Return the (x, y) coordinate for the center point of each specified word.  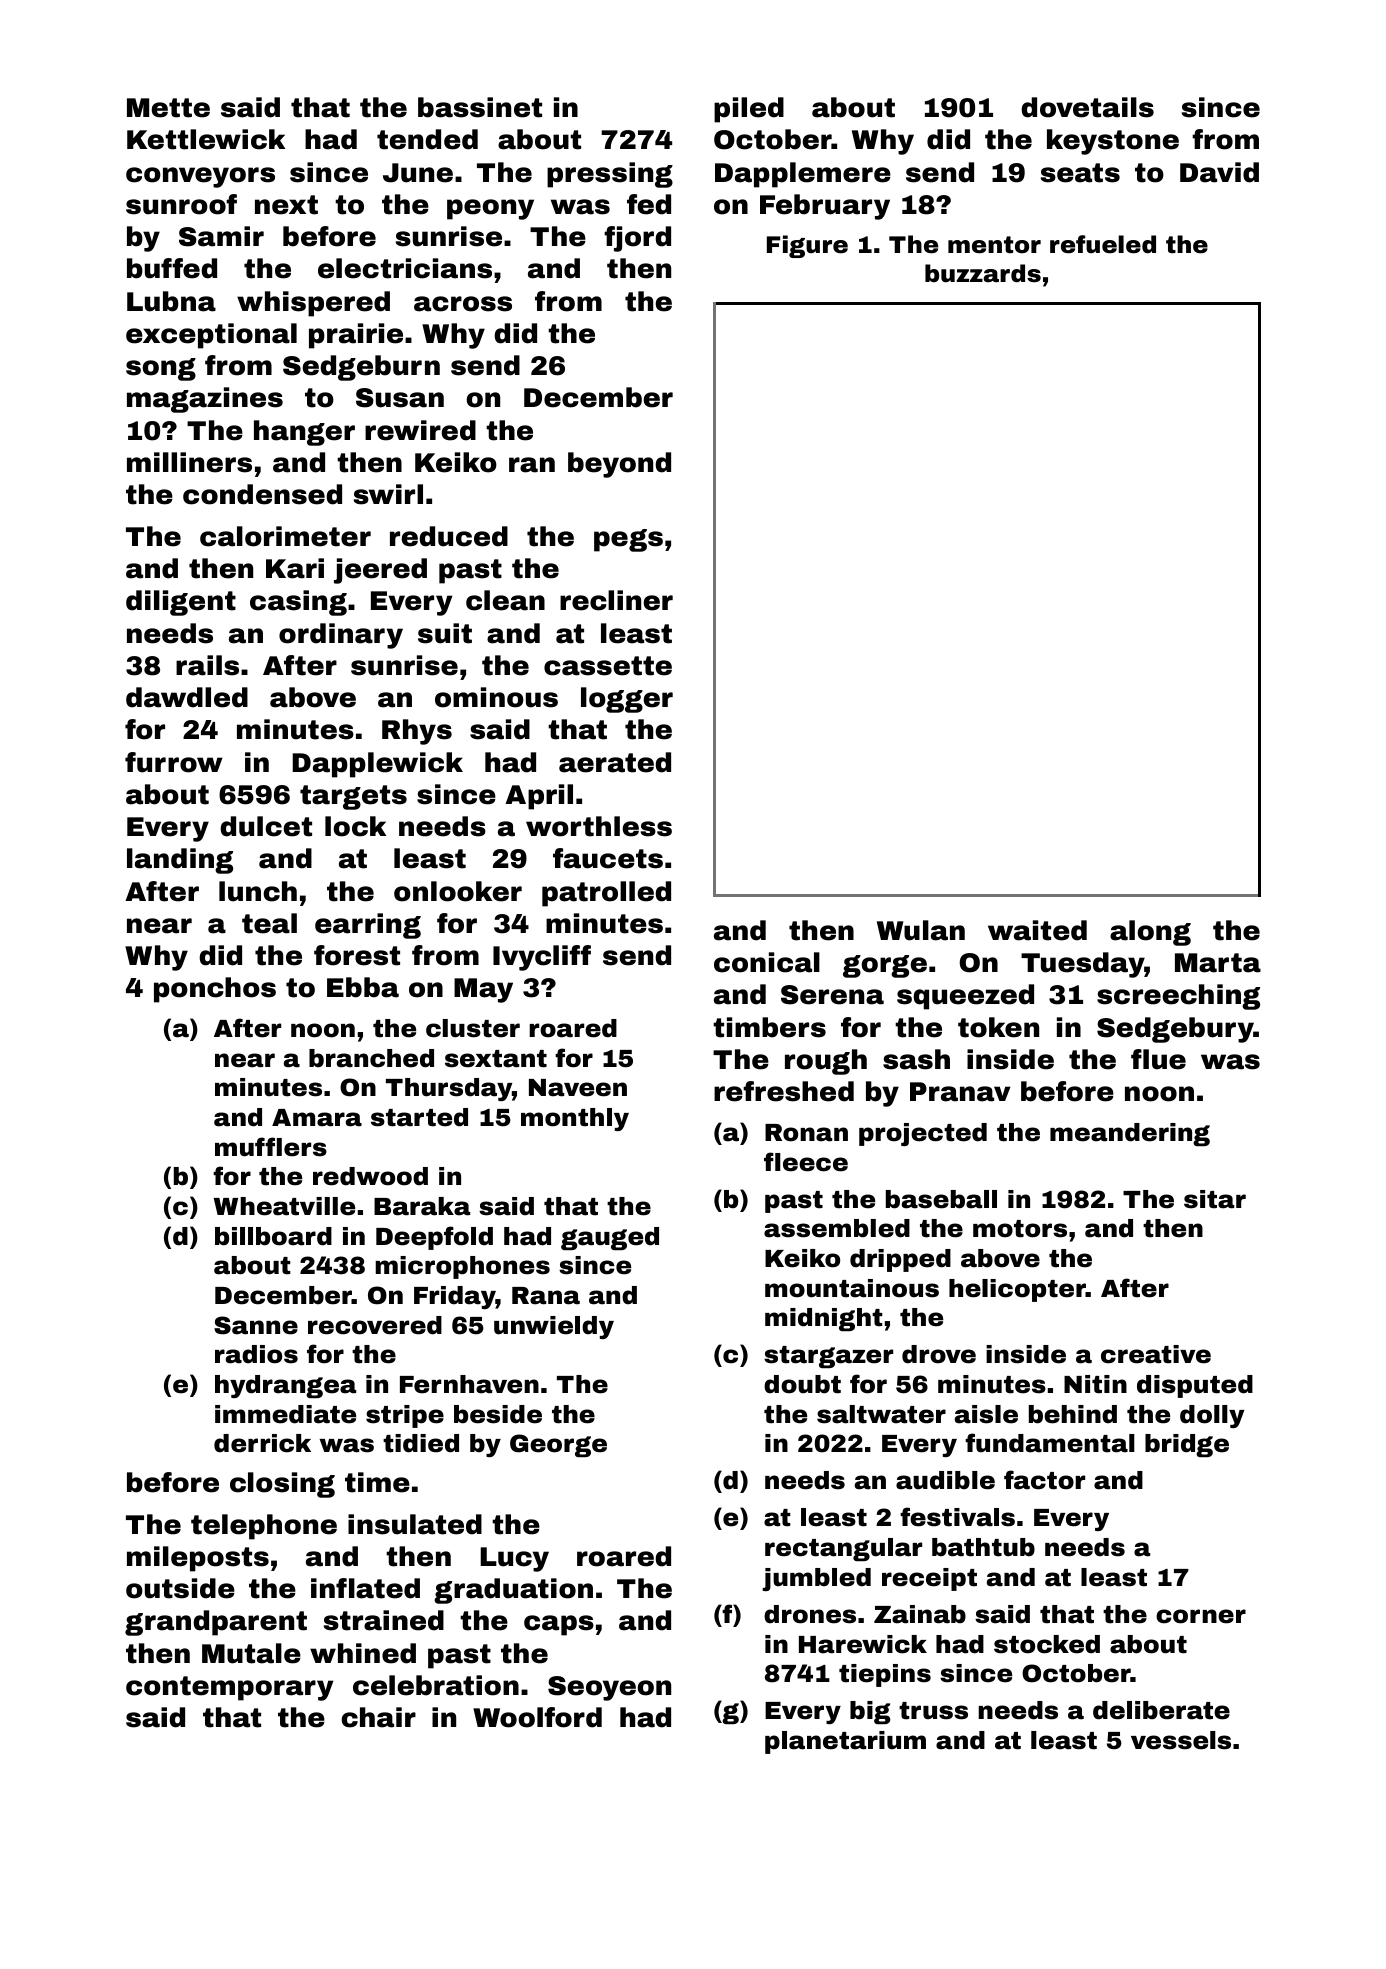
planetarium (845, 1742)
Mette (168, 108)
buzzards (983, 273)
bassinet (480, 107)
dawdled (187, 697)
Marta (1218, 963)
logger (627, 700)
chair (378, 1717)
